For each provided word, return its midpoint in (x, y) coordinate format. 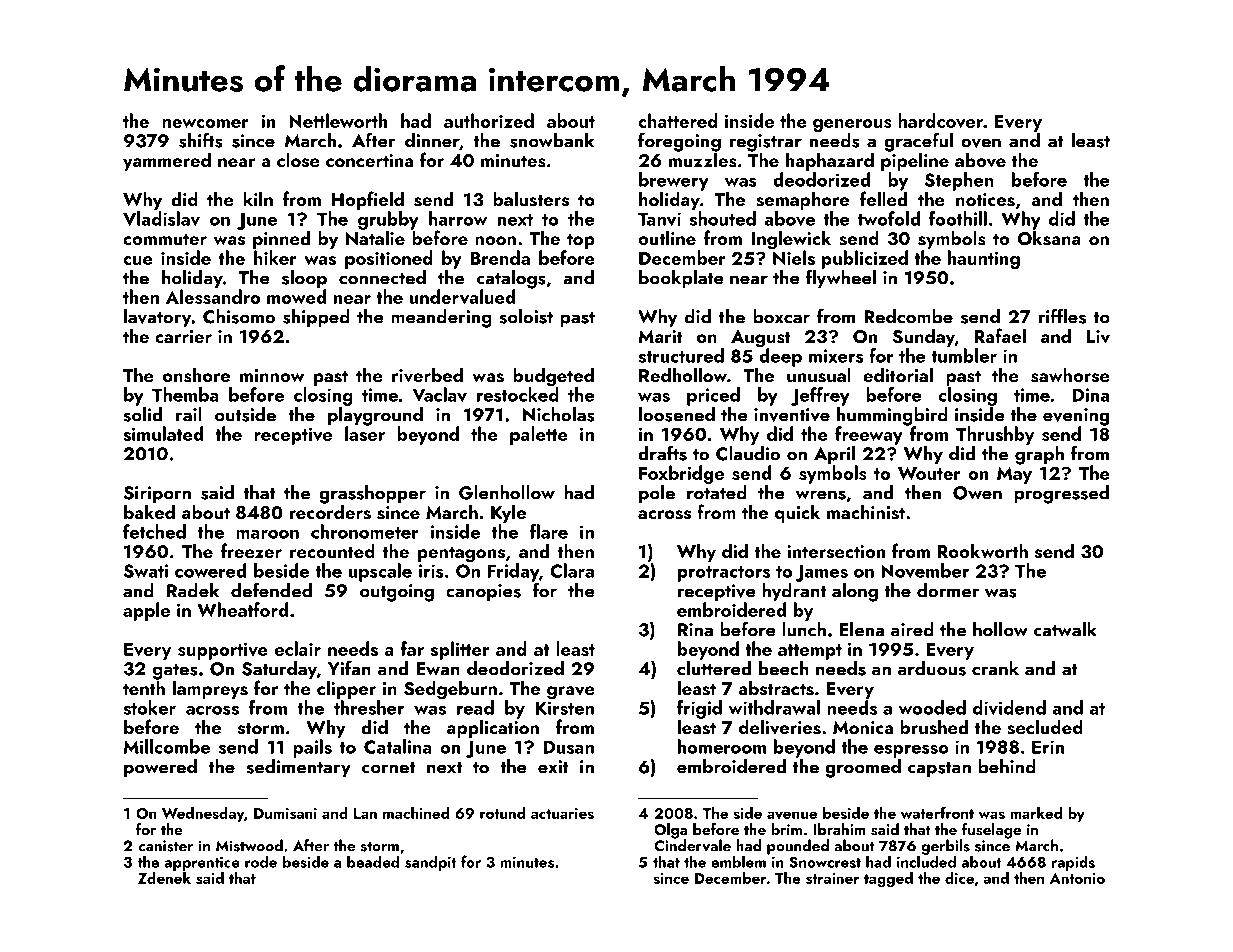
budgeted (553, 377)
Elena (861, 629)
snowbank (552, 140)
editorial (898, 374)
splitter (460, 650)
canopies (483, 593)
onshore (196, 375)
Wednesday (203, 814)
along (855, 592)
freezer (251, 550)
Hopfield (368, 200)
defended (271, 590)
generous (852, 125)
